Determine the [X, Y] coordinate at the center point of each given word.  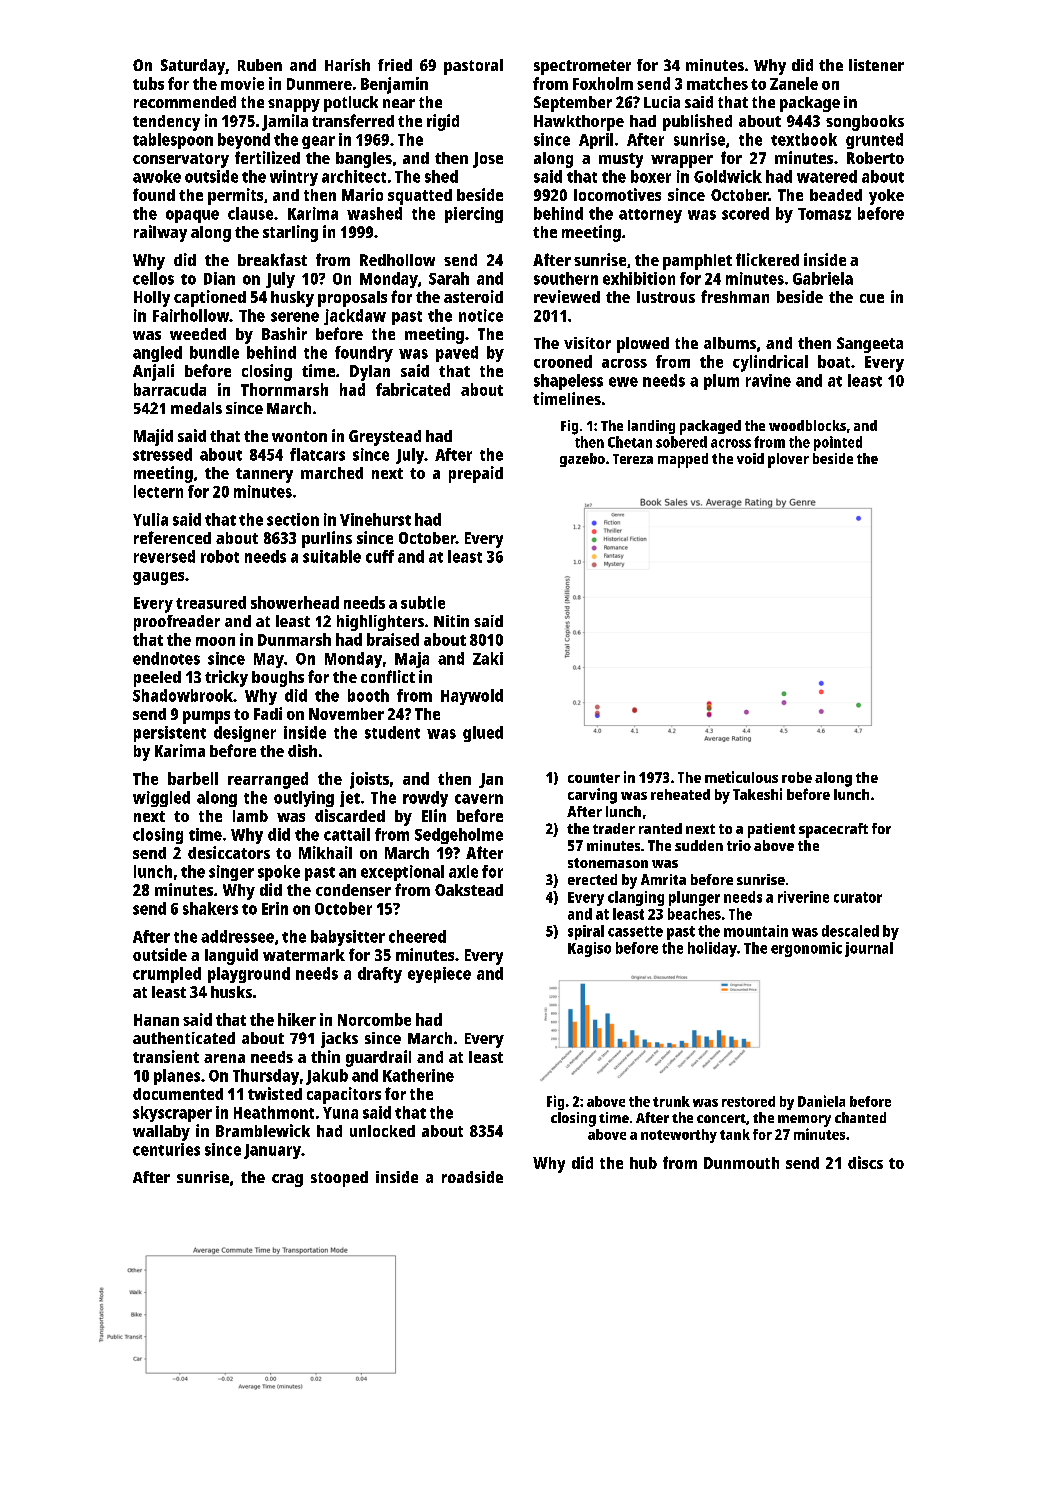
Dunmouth [741, 1163]
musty [621, 160]
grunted [874, 141]
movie [242, 83]
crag [287, 1180]
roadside [472, 1177]
